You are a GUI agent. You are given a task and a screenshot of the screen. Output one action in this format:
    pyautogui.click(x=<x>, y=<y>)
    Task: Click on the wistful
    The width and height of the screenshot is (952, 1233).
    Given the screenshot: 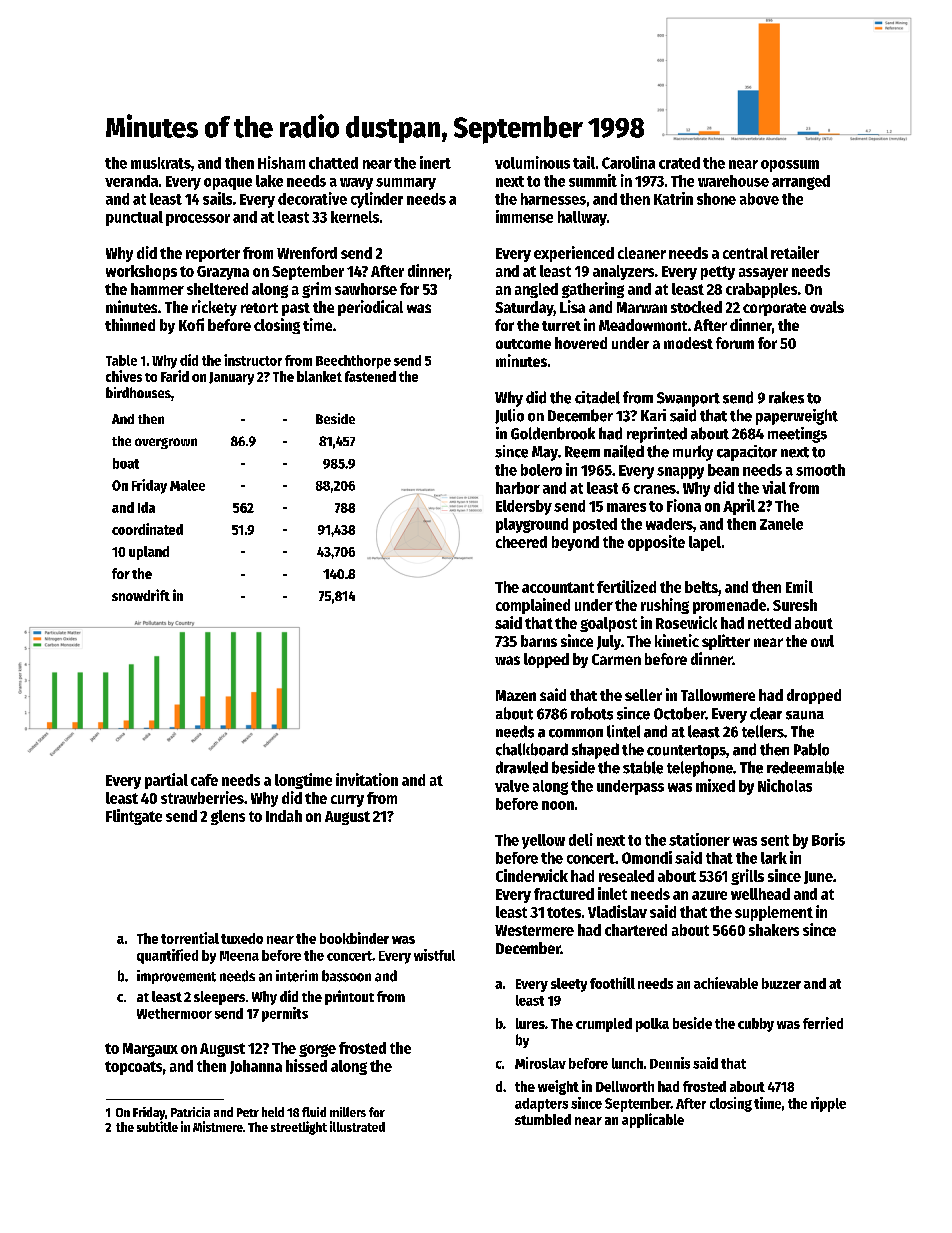 What is the action you would take?
    pyautogui.click(x=434, y=955)
